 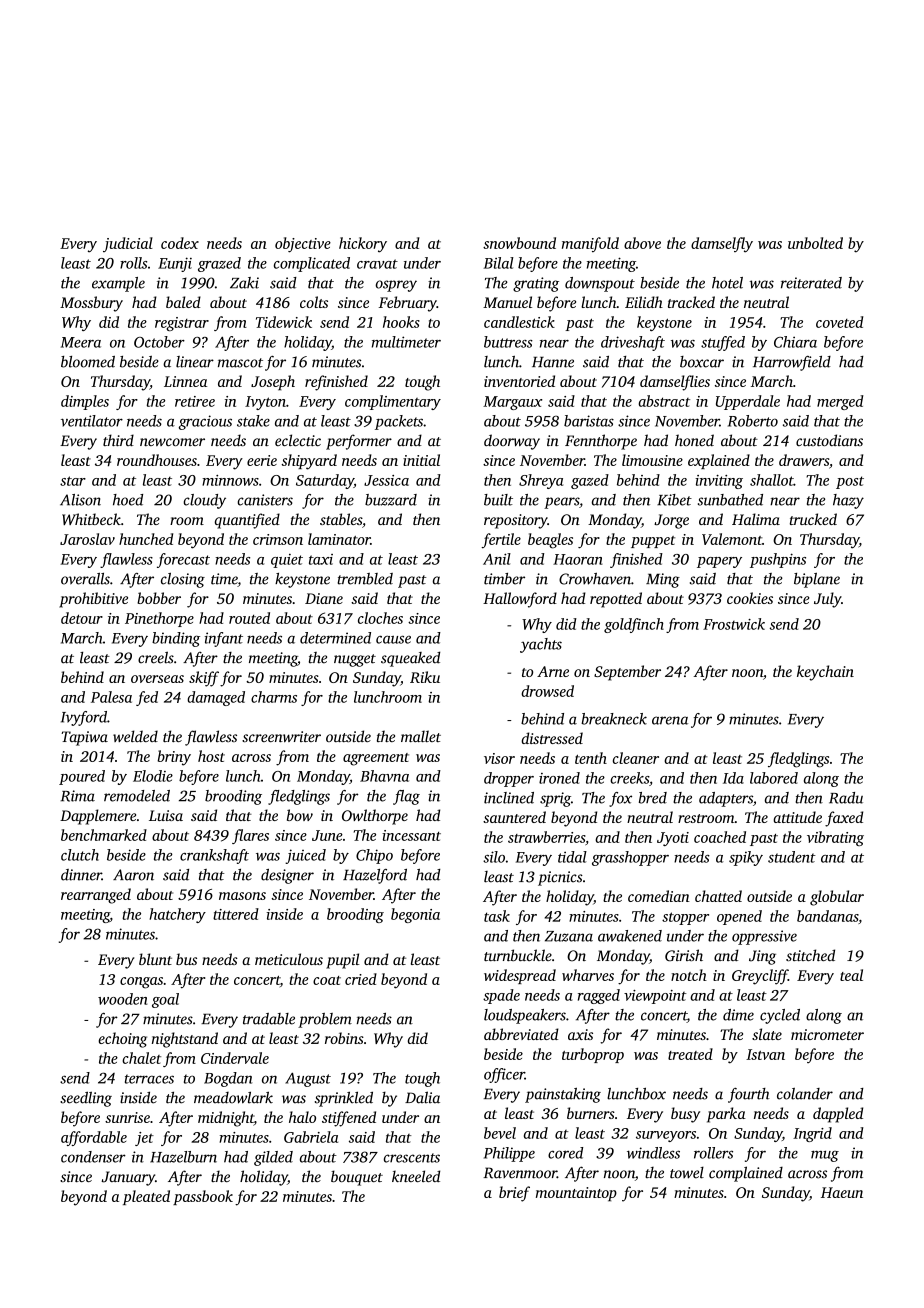 I want to click on above, so click(x=642, y=243).
